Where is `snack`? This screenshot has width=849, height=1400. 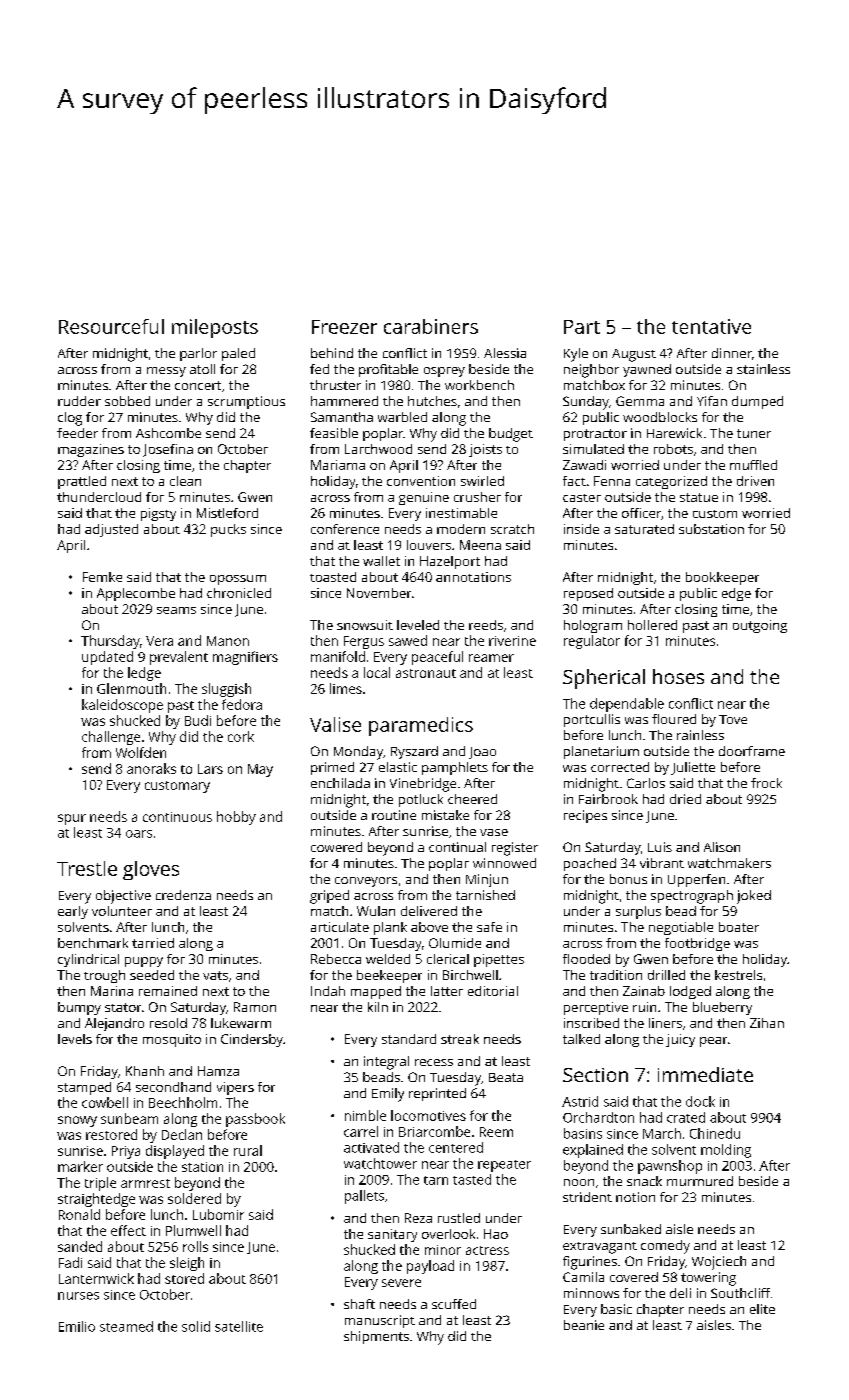 snack is located at coordinates (644, 1181).
